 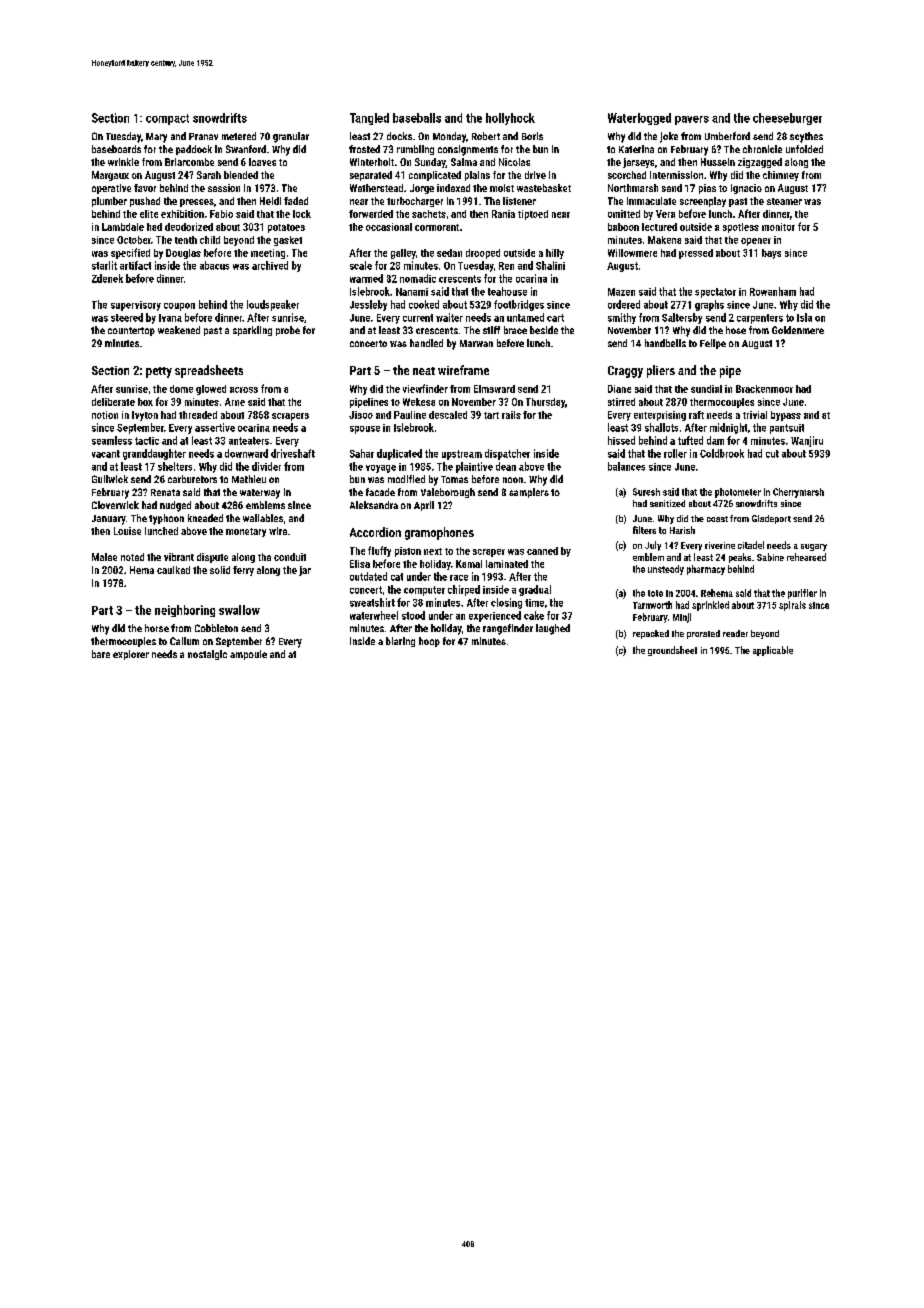 I want to click on Cherrymarsh, so click(x=798, y=493).
